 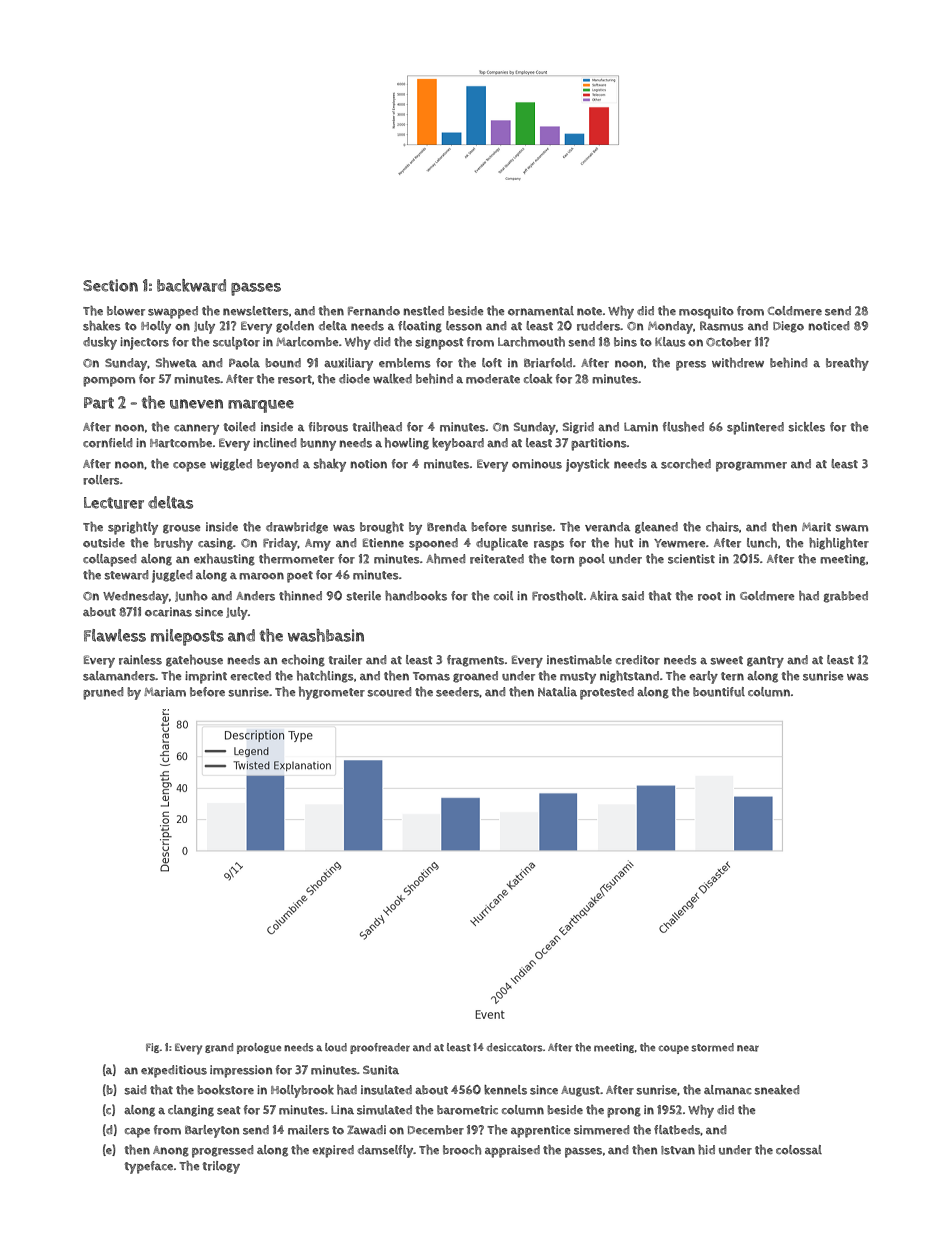 What do you see at coordinates (386, 1151) in the screenshot?
I see `damselfly` at bounding box center [386, 1151].
